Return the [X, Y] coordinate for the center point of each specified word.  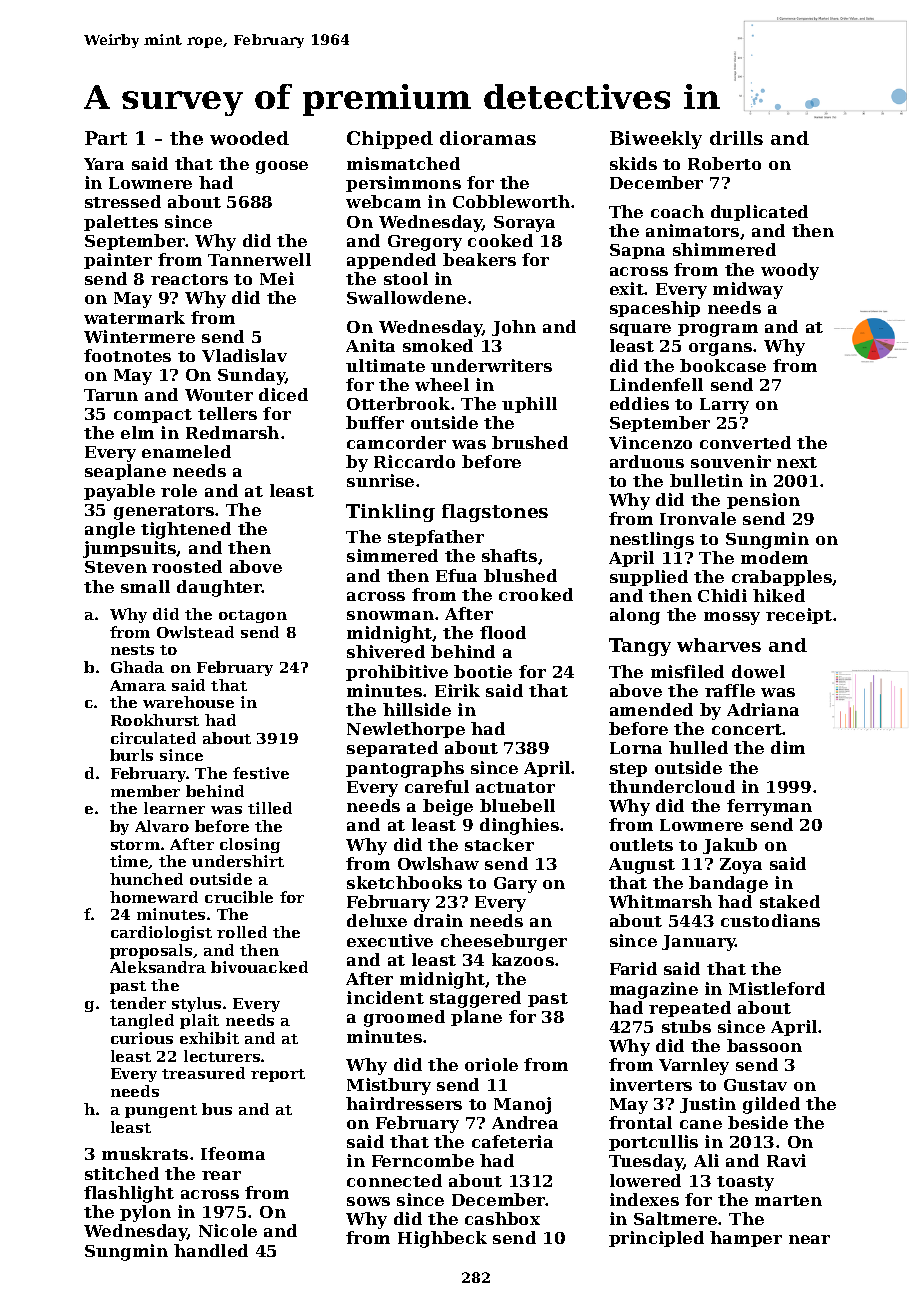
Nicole [228, 1230]
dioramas [488, 138]
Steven [116, 567]
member [145, 791]
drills [736, 138]
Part [106, 138]
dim [788, 747]
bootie [483, 671]
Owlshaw [438, 863]
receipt [799, 616]
